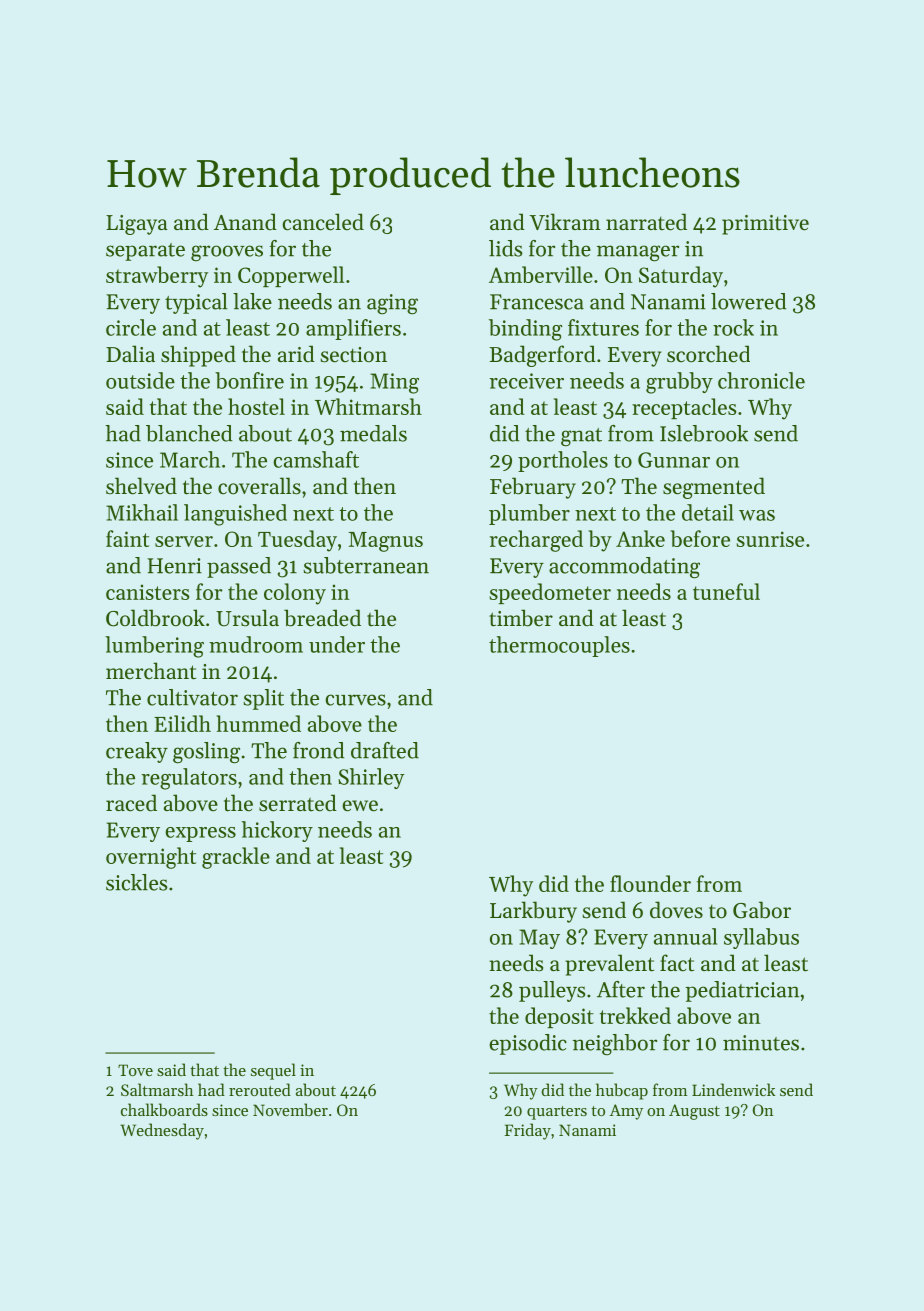 The width and height of the screenshot is (924, 1311). Describe the element at coordinates (136, 882) in the screenshot. I see `sickles` at that location.
